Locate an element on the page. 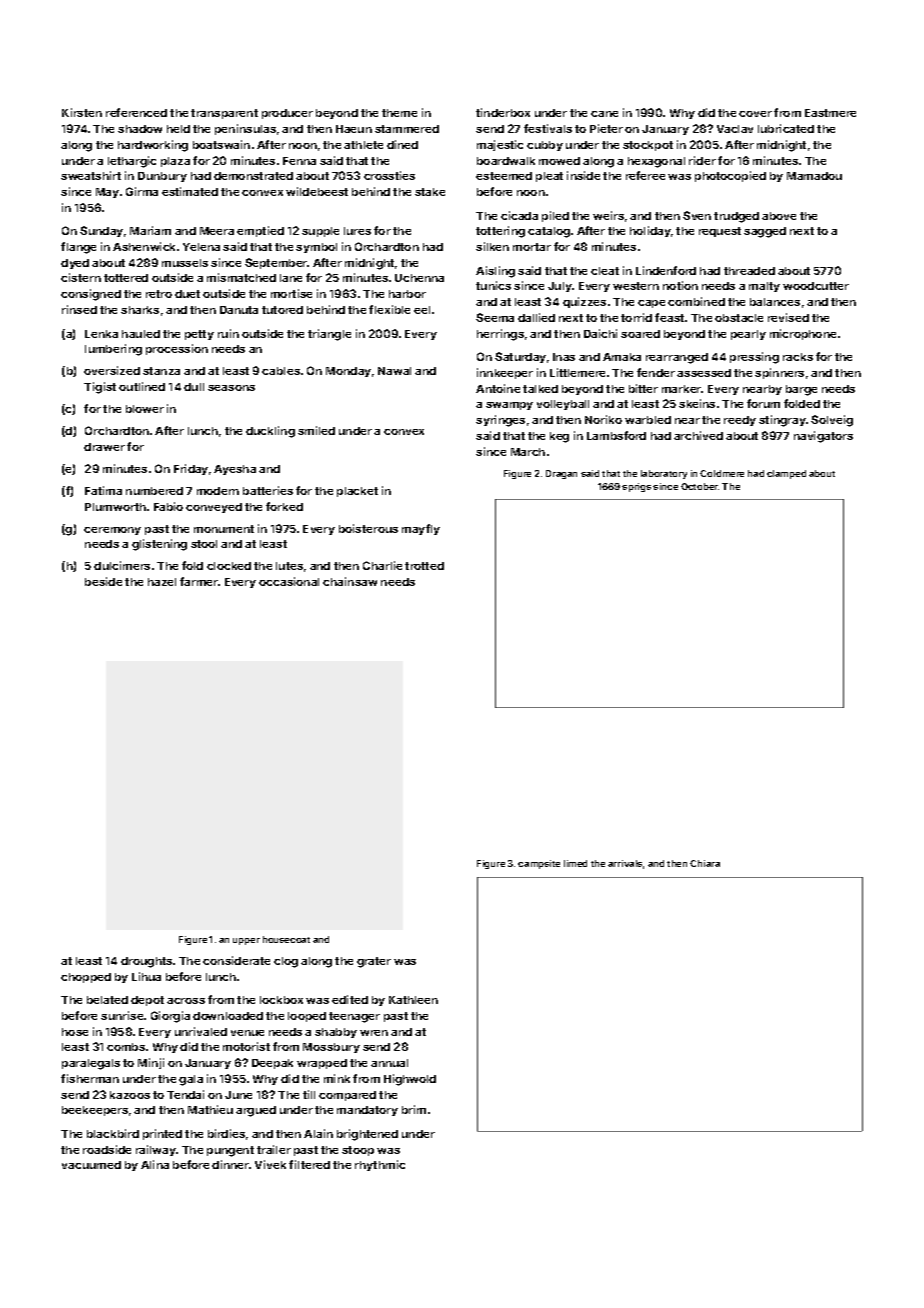 Image resolution: width=924 pixels, height=1308 pixels. cane is located at coordinates (604, 114).
